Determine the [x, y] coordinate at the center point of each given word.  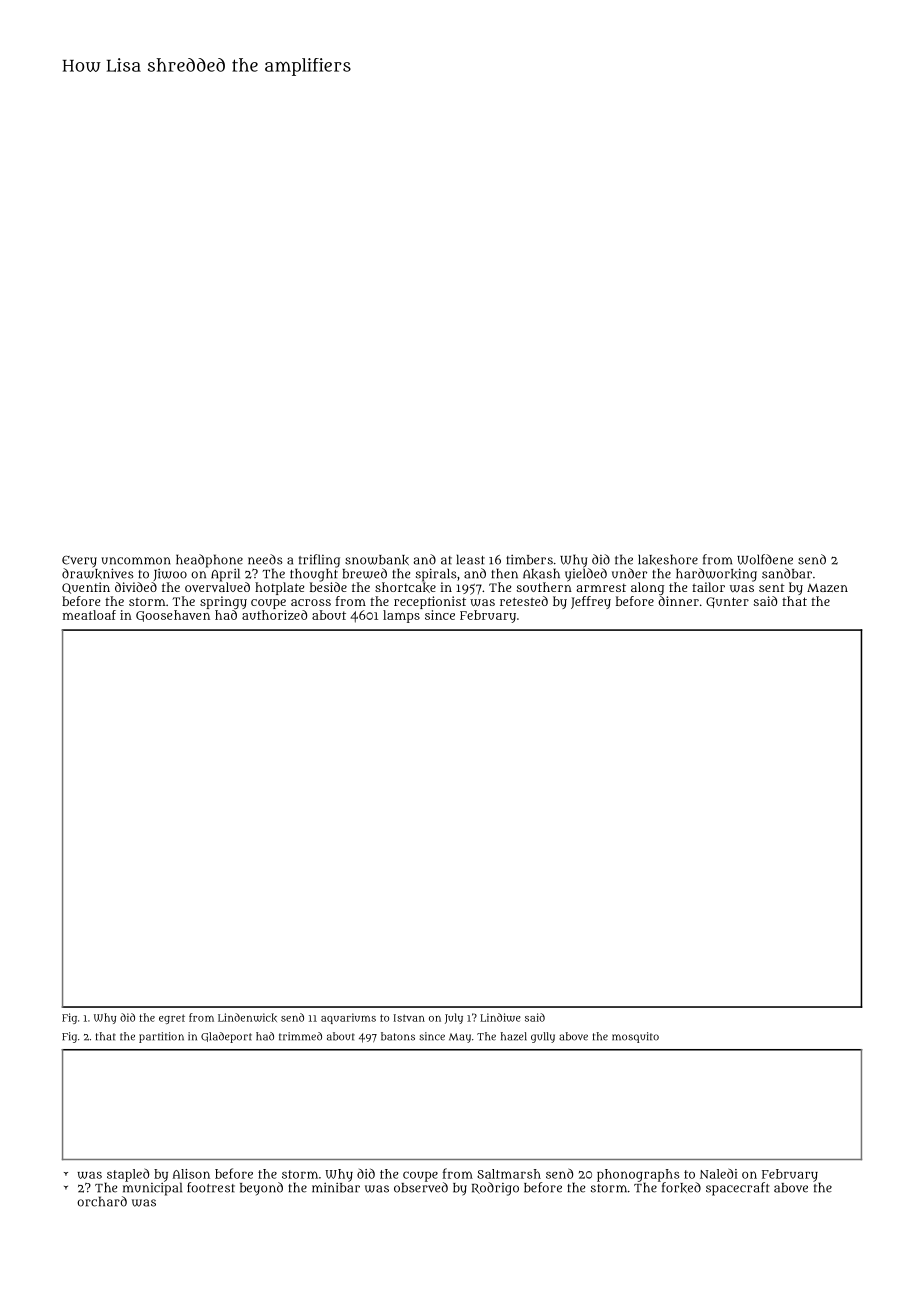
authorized [274, 615]
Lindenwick [247, 1017]
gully [543, 1037]
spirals [436, 575]
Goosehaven [173, 616]
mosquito [635, 1037]
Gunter [727, 602]
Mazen [827, 587]
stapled [128, 1175]
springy [223, 602]
